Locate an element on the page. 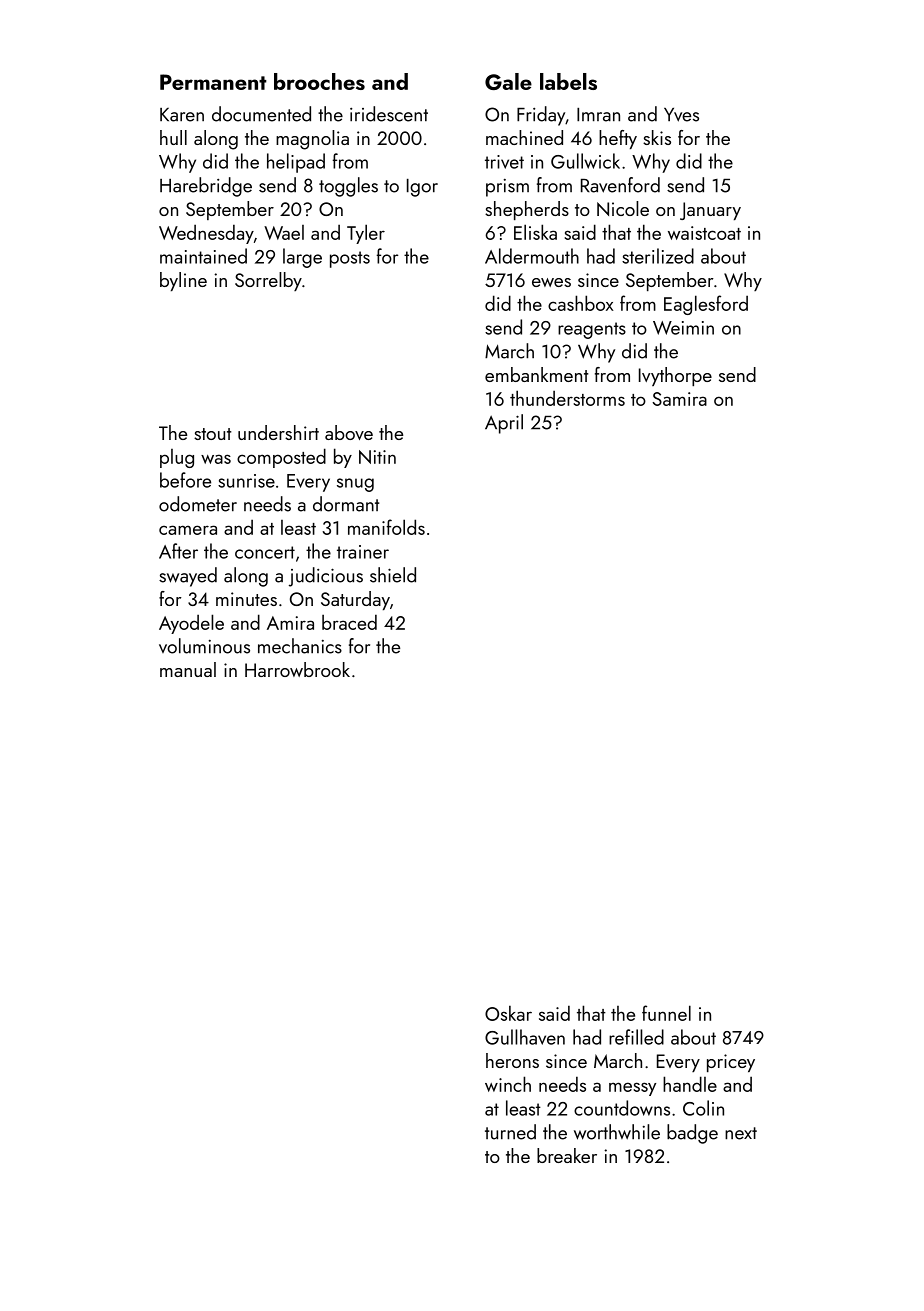  Yves is located at coordinates (681, 115).
